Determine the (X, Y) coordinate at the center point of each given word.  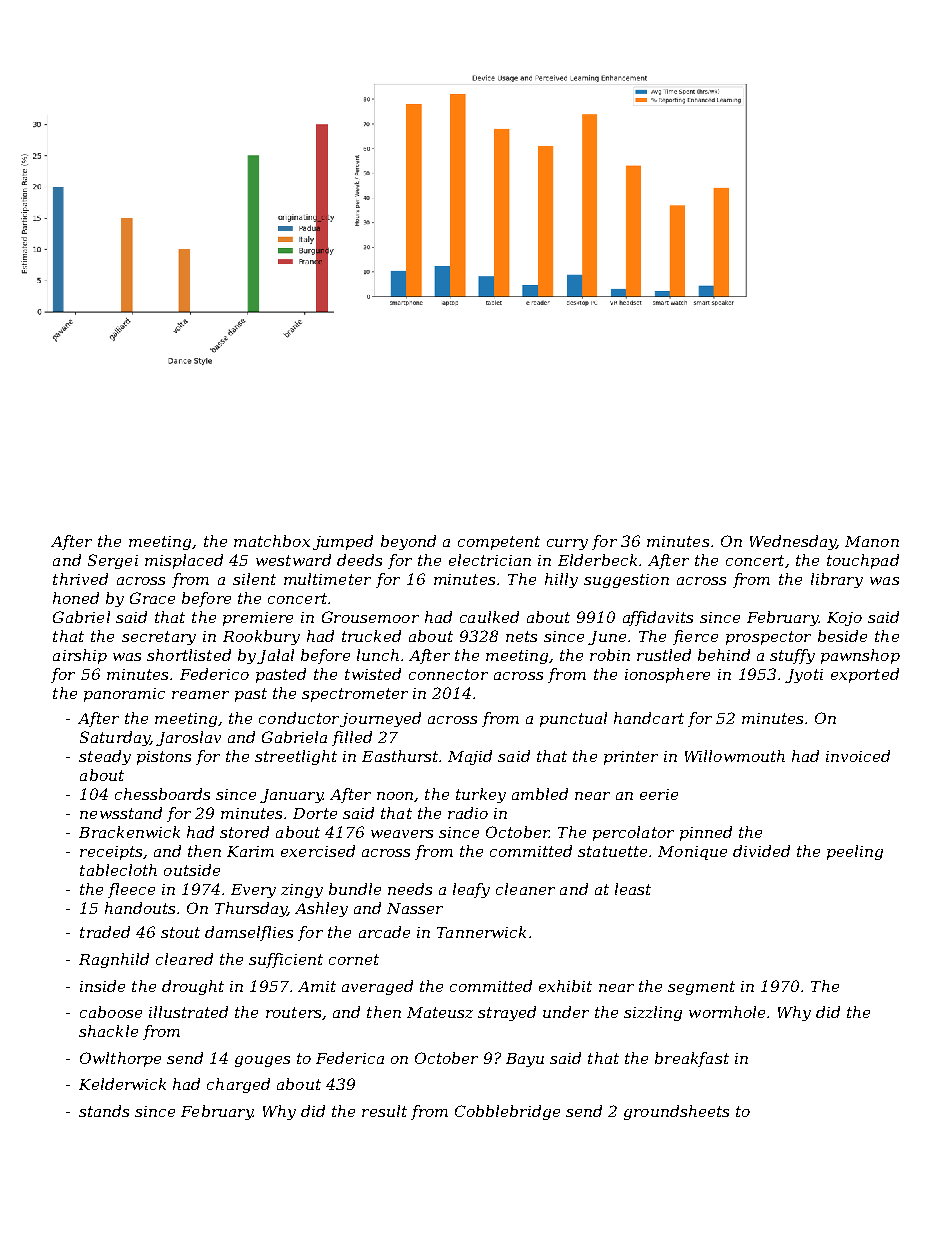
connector (448, 674)
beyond (408, 542)
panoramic (124, 695)
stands (104, 1111)
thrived (80, 579)
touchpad (863, 561)
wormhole (727, 1012)
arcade (384, 932)
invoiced (858, 756)
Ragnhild (114, 960)
